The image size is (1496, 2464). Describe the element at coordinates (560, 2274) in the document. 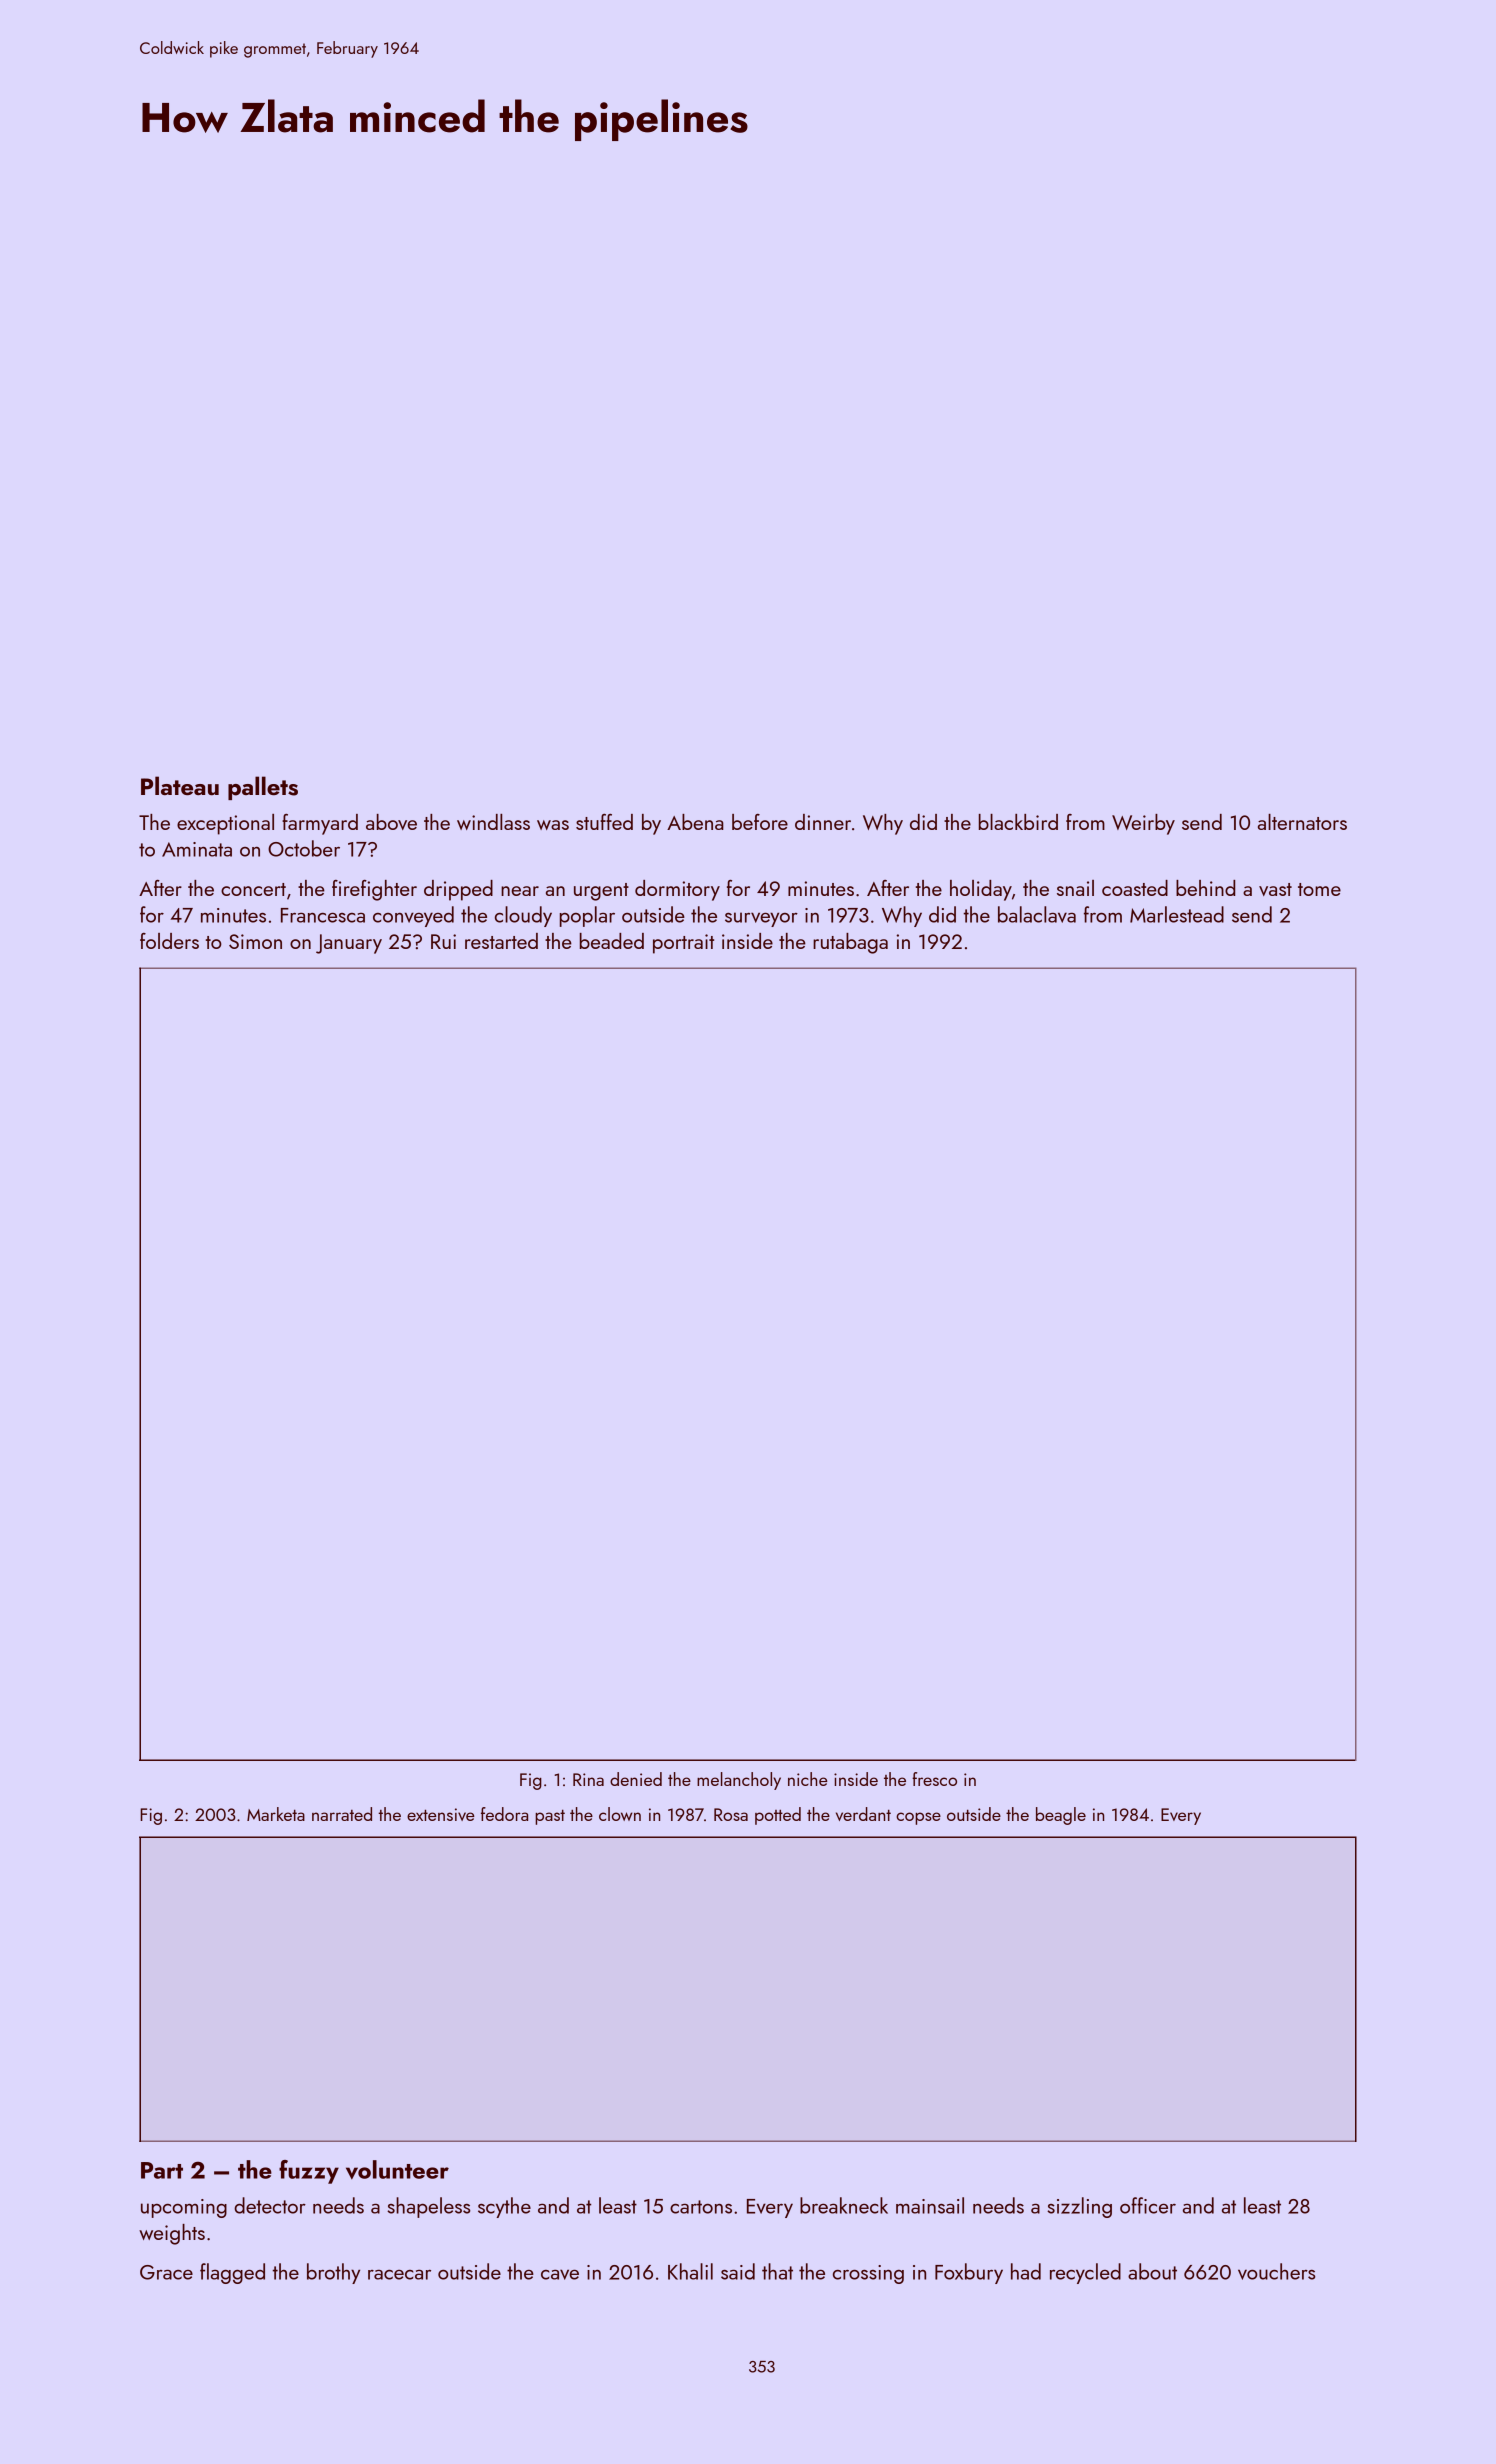

I see `cave` at that location.
